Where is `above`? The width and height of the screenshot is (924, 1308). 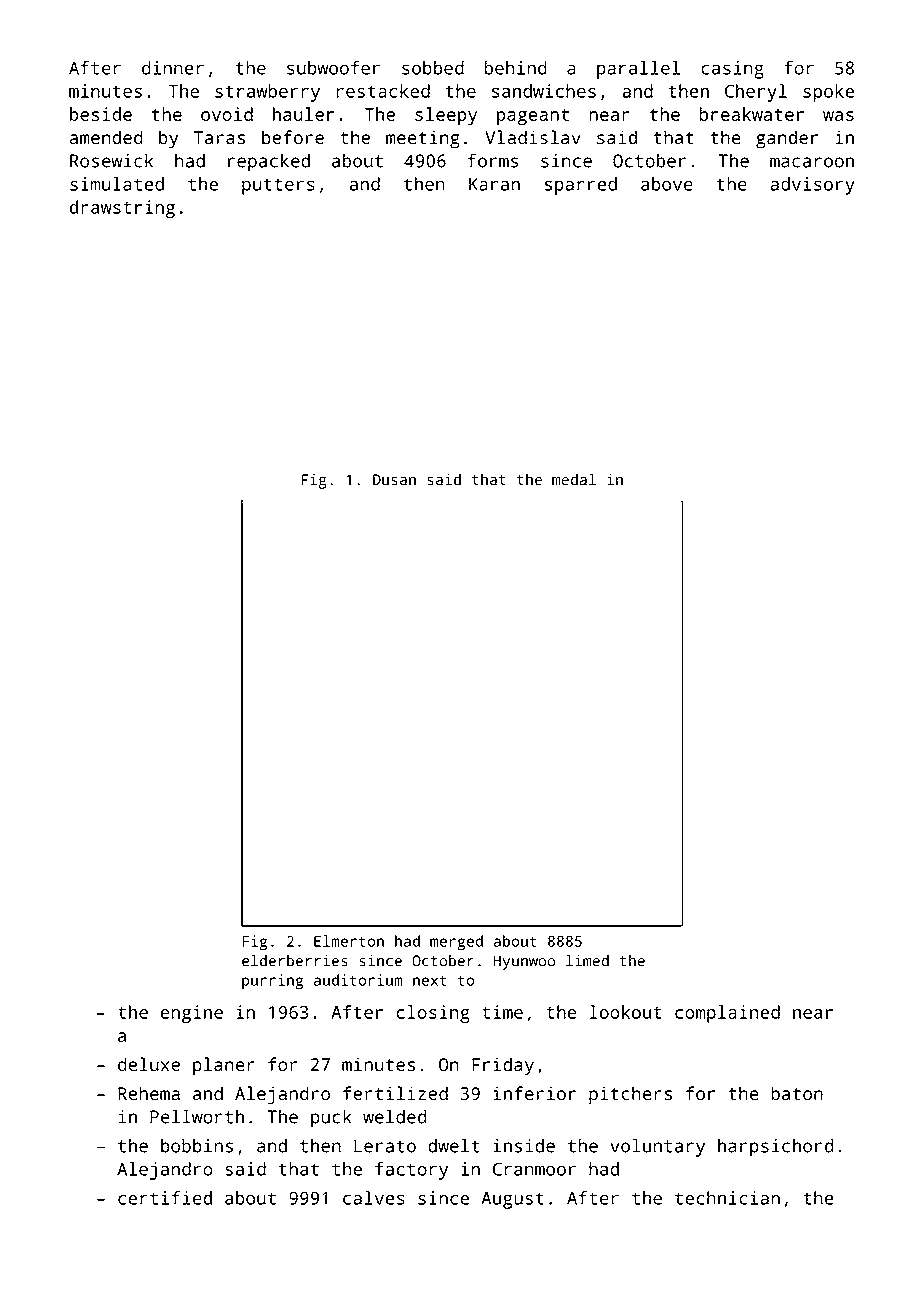 above is located at coordinates (667, 184).
